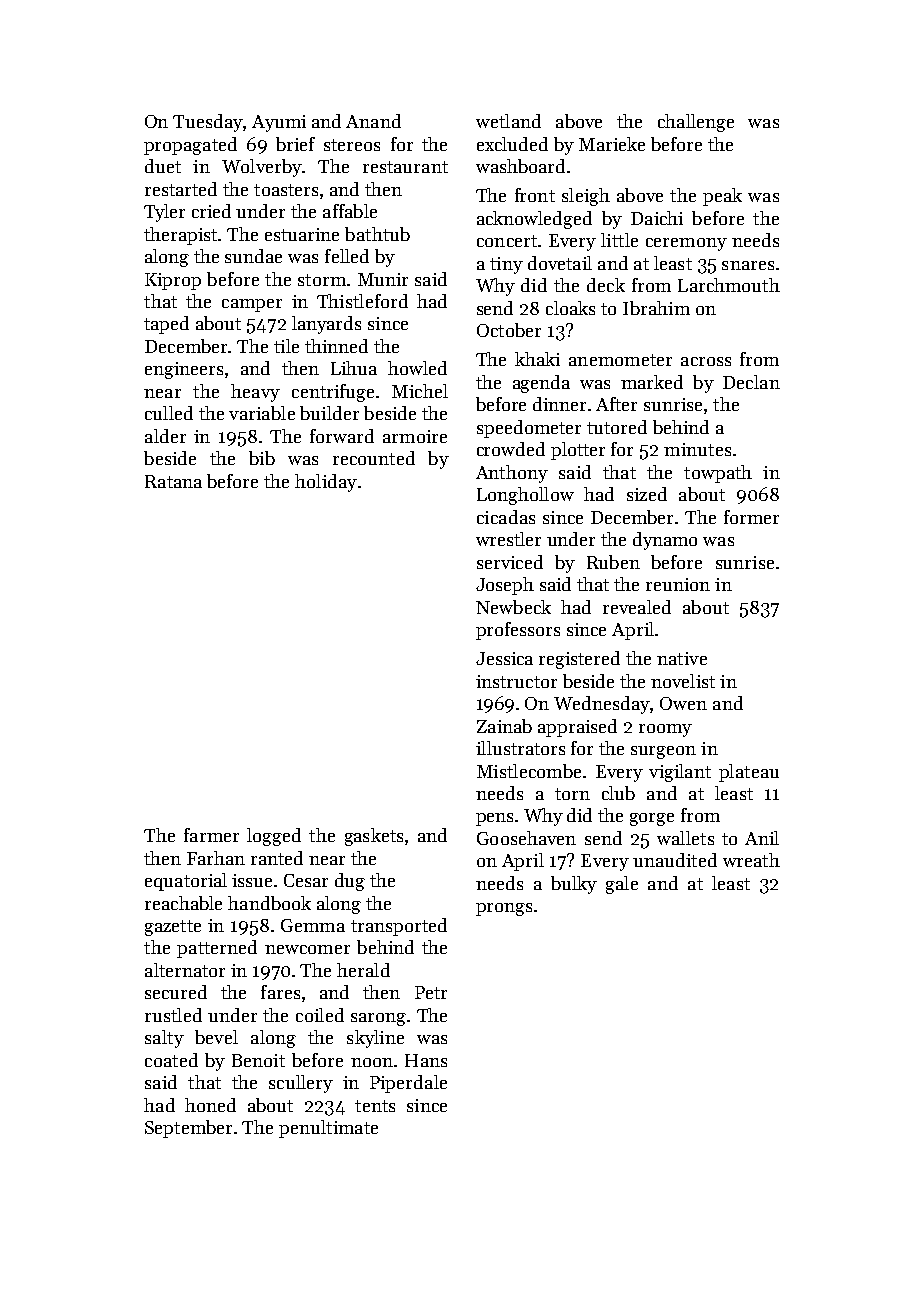 Image resolution: width=924 pixels, height=1311 pixels. What do you see at coordinates (328, 1129) in the image?
I see `penultimate` at bounding box center [328, 1129].
